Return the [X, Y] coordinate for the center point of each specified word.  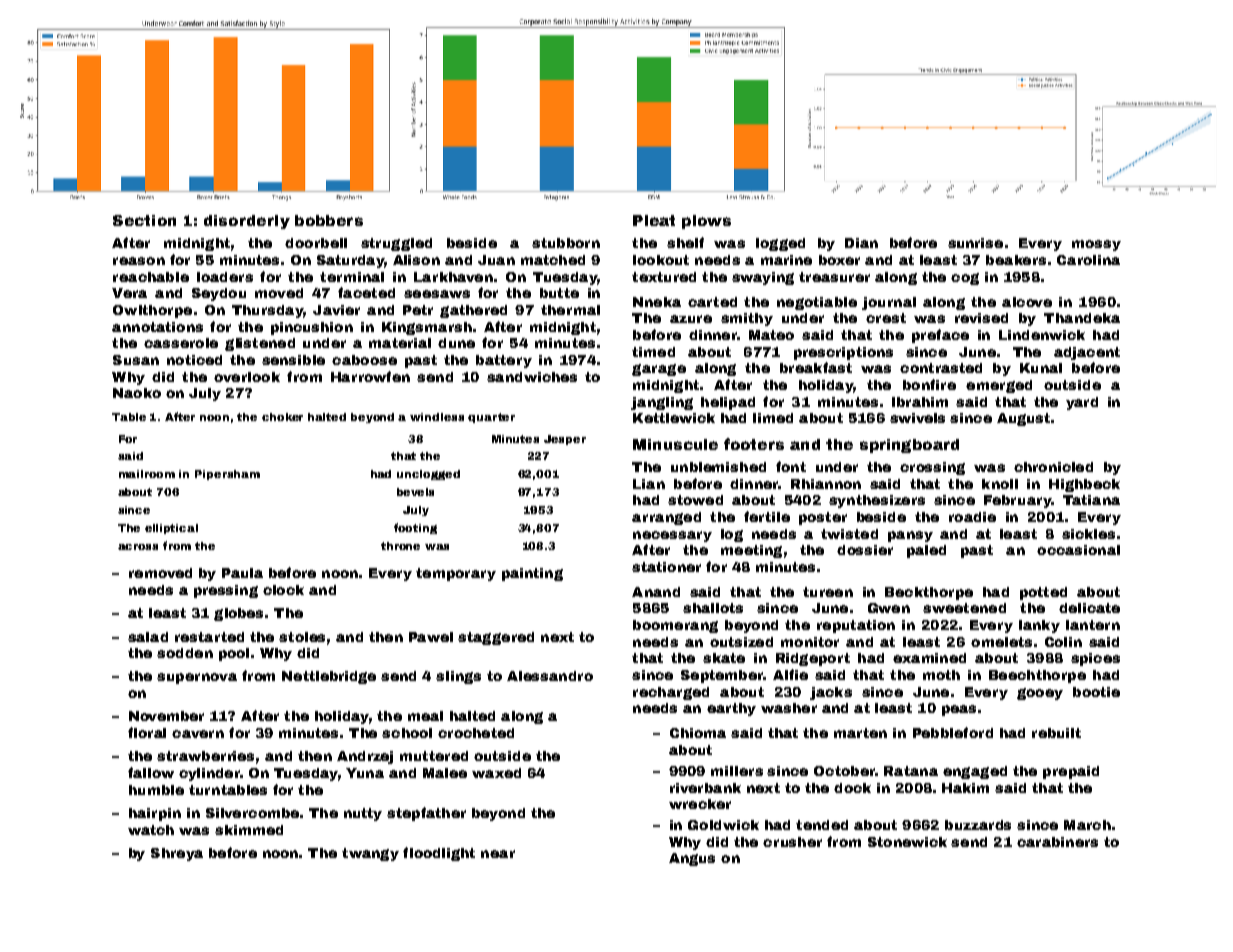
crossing [932, 468]
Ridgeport [813, 659]
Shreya [177, 854]
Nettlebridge [329, 677]
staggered [496, 638]
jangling [662, 403]
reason [139, 261]
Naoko [137, 393]
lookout [661, 260]
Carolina [1088, 260]
